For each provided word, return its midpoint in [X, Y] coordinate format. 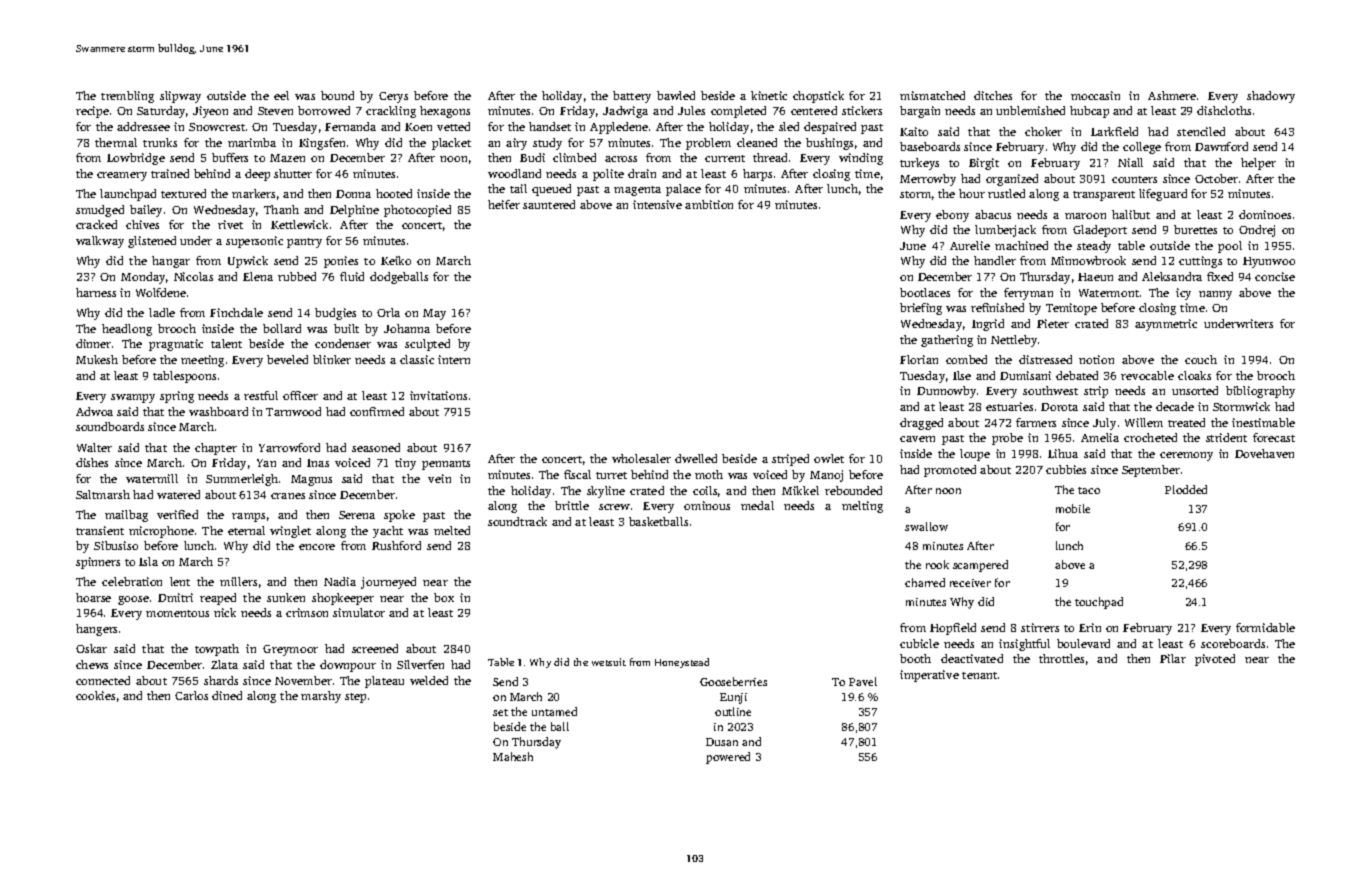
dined [227, 695]
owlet [829, 458]
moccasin [1095, 95]
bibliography [1260, 392]
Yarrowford [289, 447]
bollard [282, 328]
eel [281, 95]
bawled [676, 95]
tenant [979, 675]
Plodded [1186, 489]
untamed [554, 711]
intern [454, 359]
